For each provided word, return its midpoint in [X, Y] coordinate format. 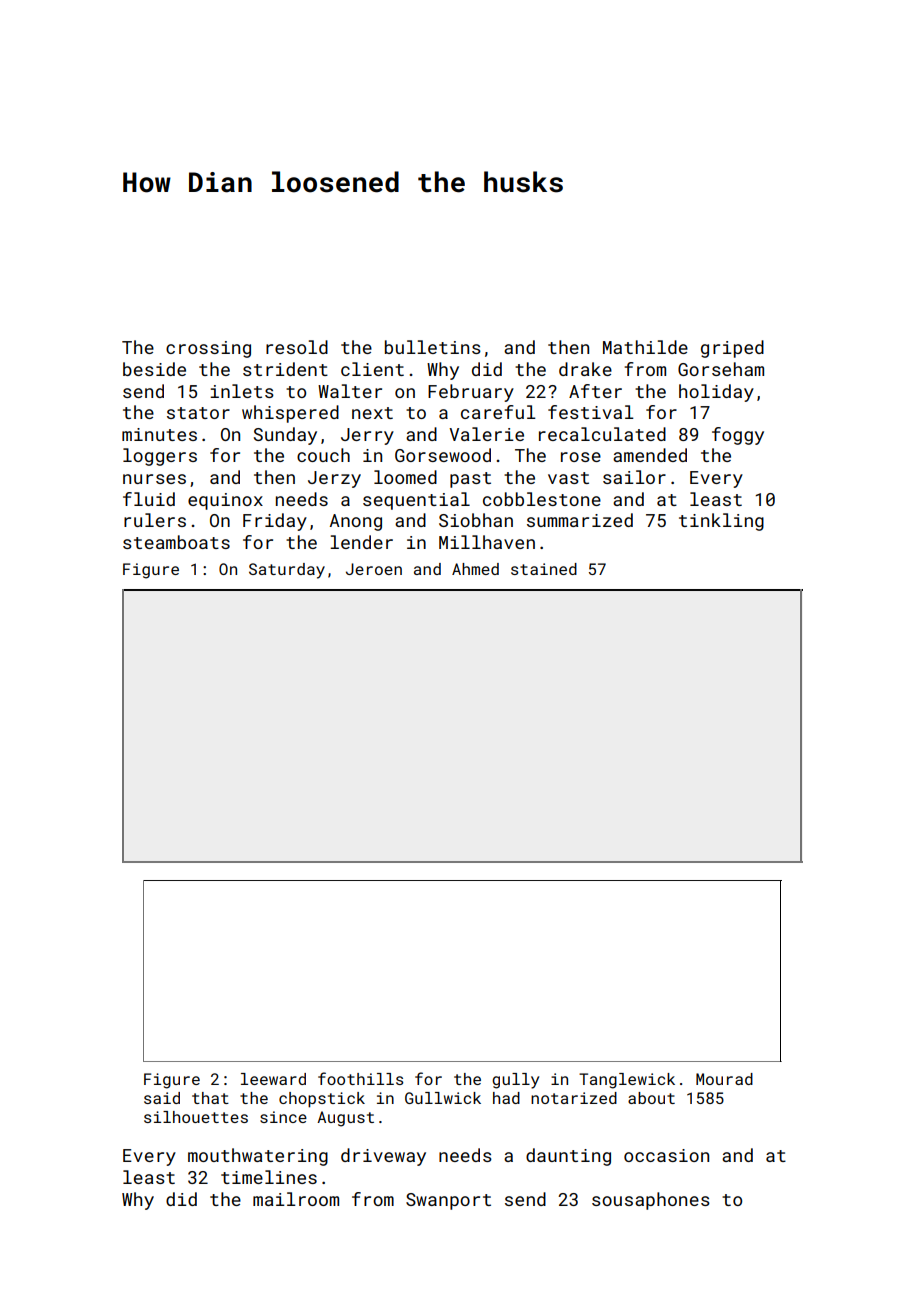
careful [498, 412]
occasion [666, 1155]
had [506, 1098]
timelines [269, 1177]
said [162, 1098]
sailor [634, 477]
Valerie [486, 434]
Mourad [724, 1079]
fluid [149, 499]
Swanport [448, 1201]
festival [591, 412]
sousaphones [651, 1201]
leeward [273, 1079]
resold [297, 347]
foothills [360, 1078]
